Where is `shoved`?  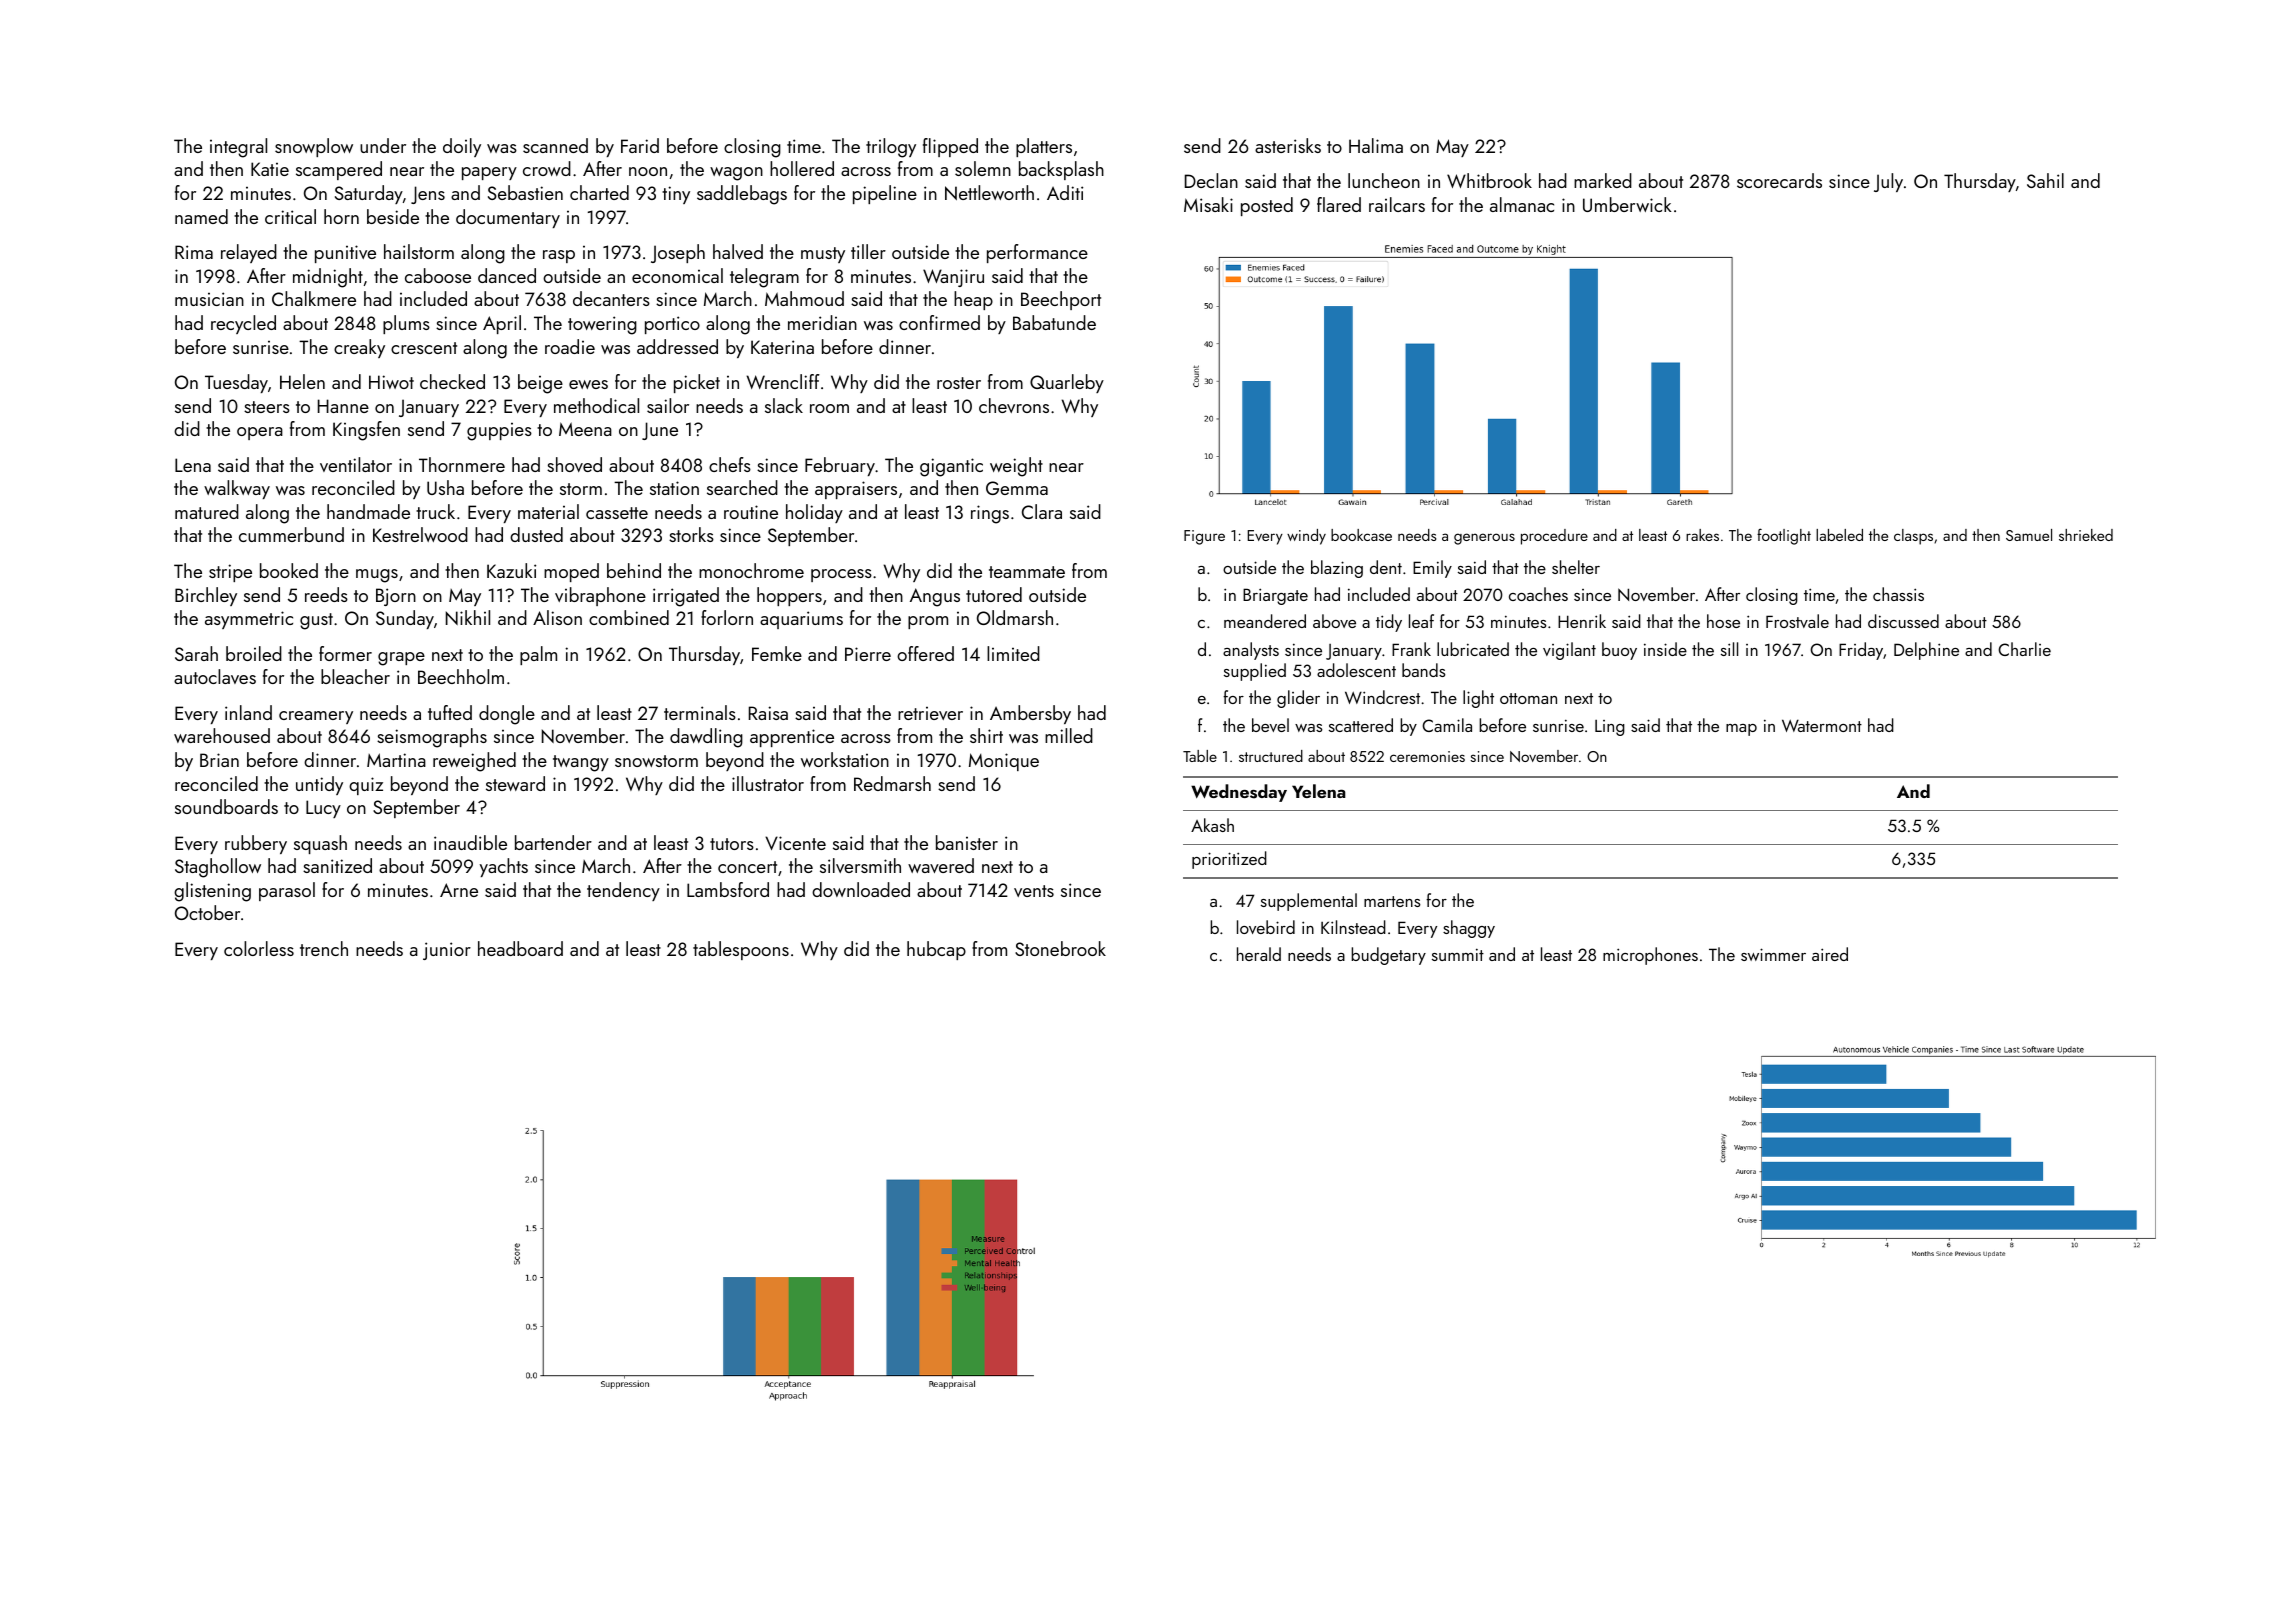 shoved is located at coordinates (574, 464).
